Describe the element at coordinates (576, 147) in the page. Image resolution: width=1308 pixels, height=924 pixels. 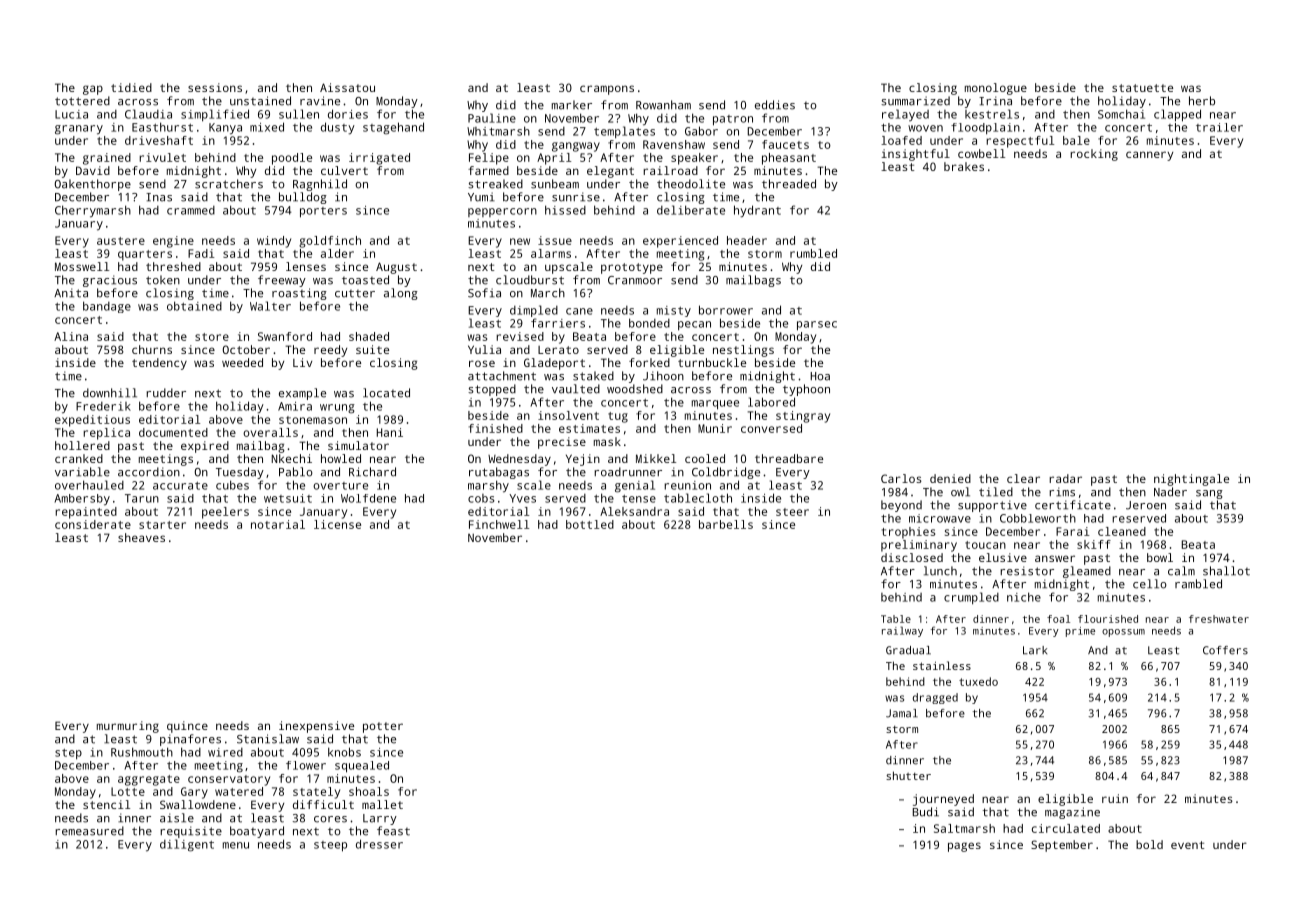
I see `gangway` at that location.
